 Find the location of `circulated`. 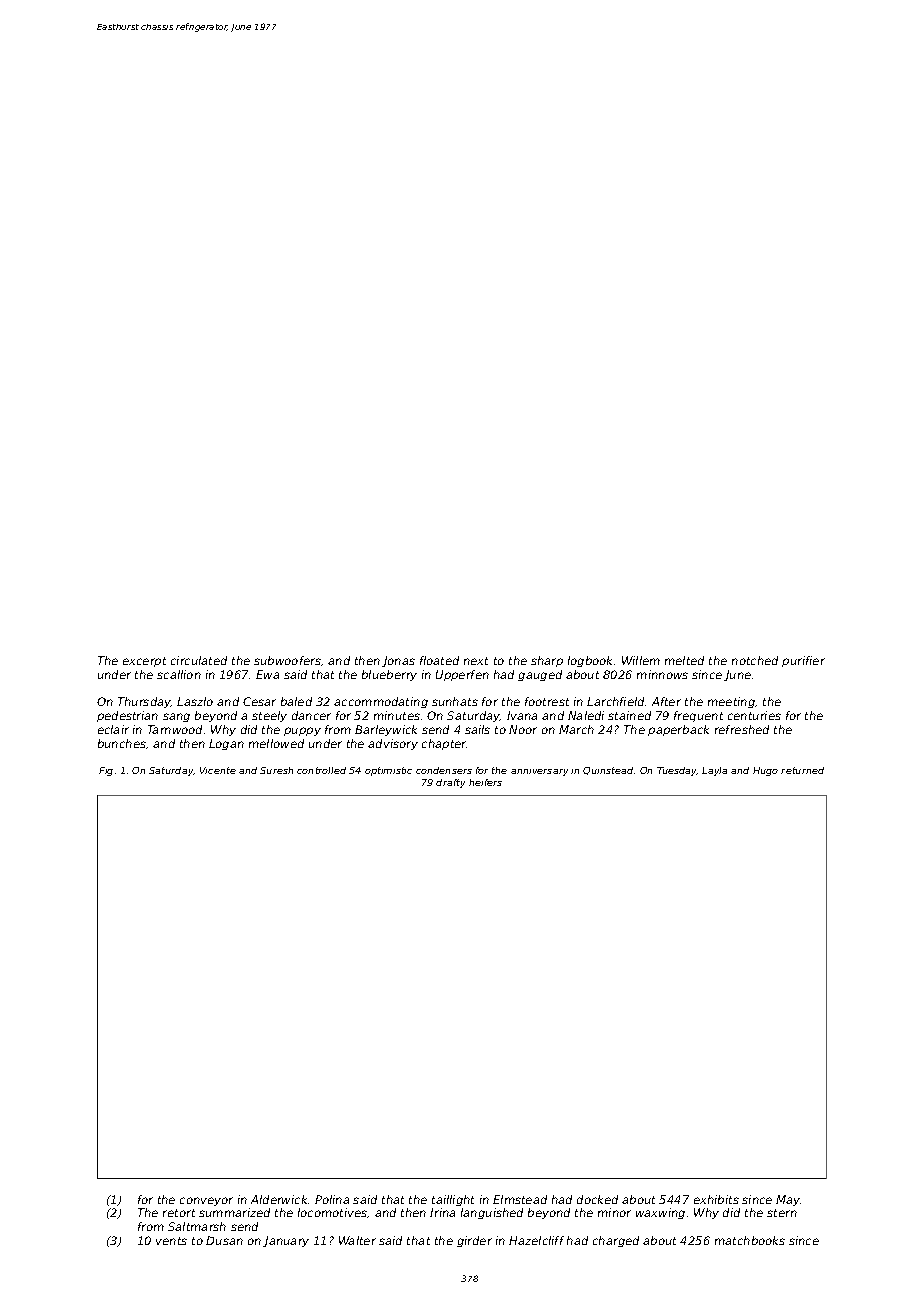

circulated is located at coordinates (199, 660).
